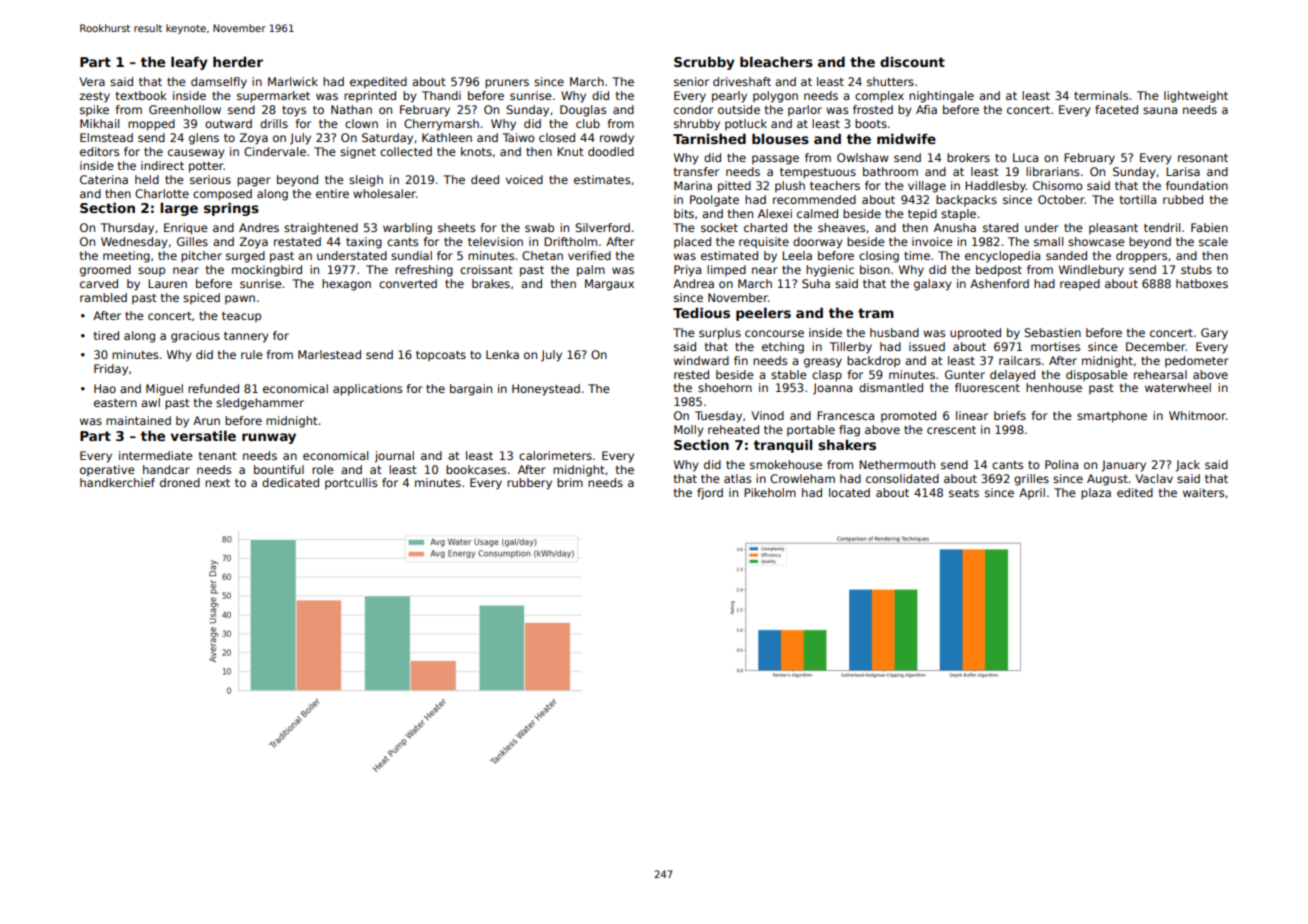 Image resolution: width=1308 pixels, height=924 pixels. Describe the element at coordinates (583, 111) in the screenshot. I see `Douglas` at that location.
